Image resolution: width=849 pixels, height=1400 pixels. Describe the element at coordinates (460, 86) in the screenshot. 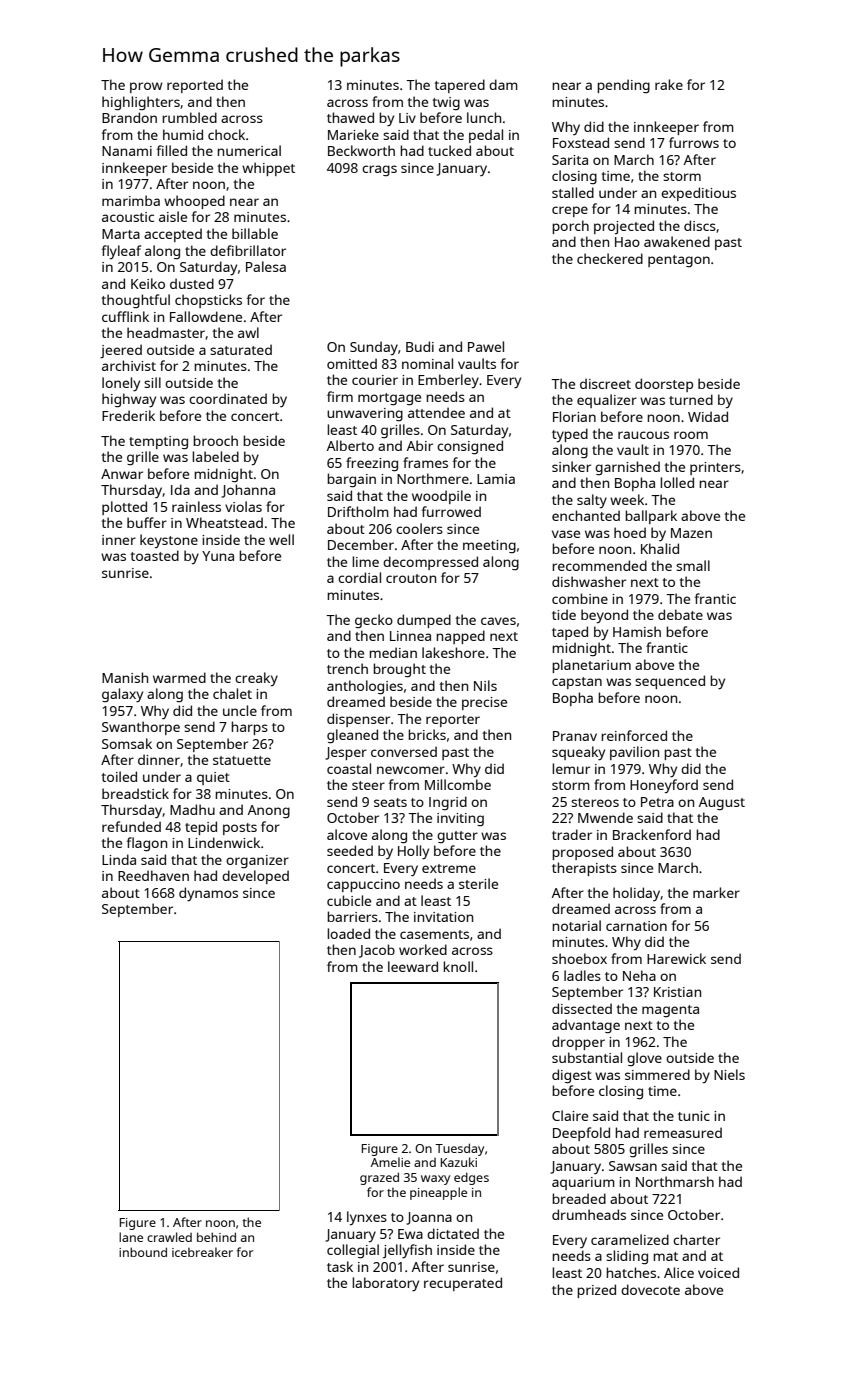

I see `tapered` at that location.
